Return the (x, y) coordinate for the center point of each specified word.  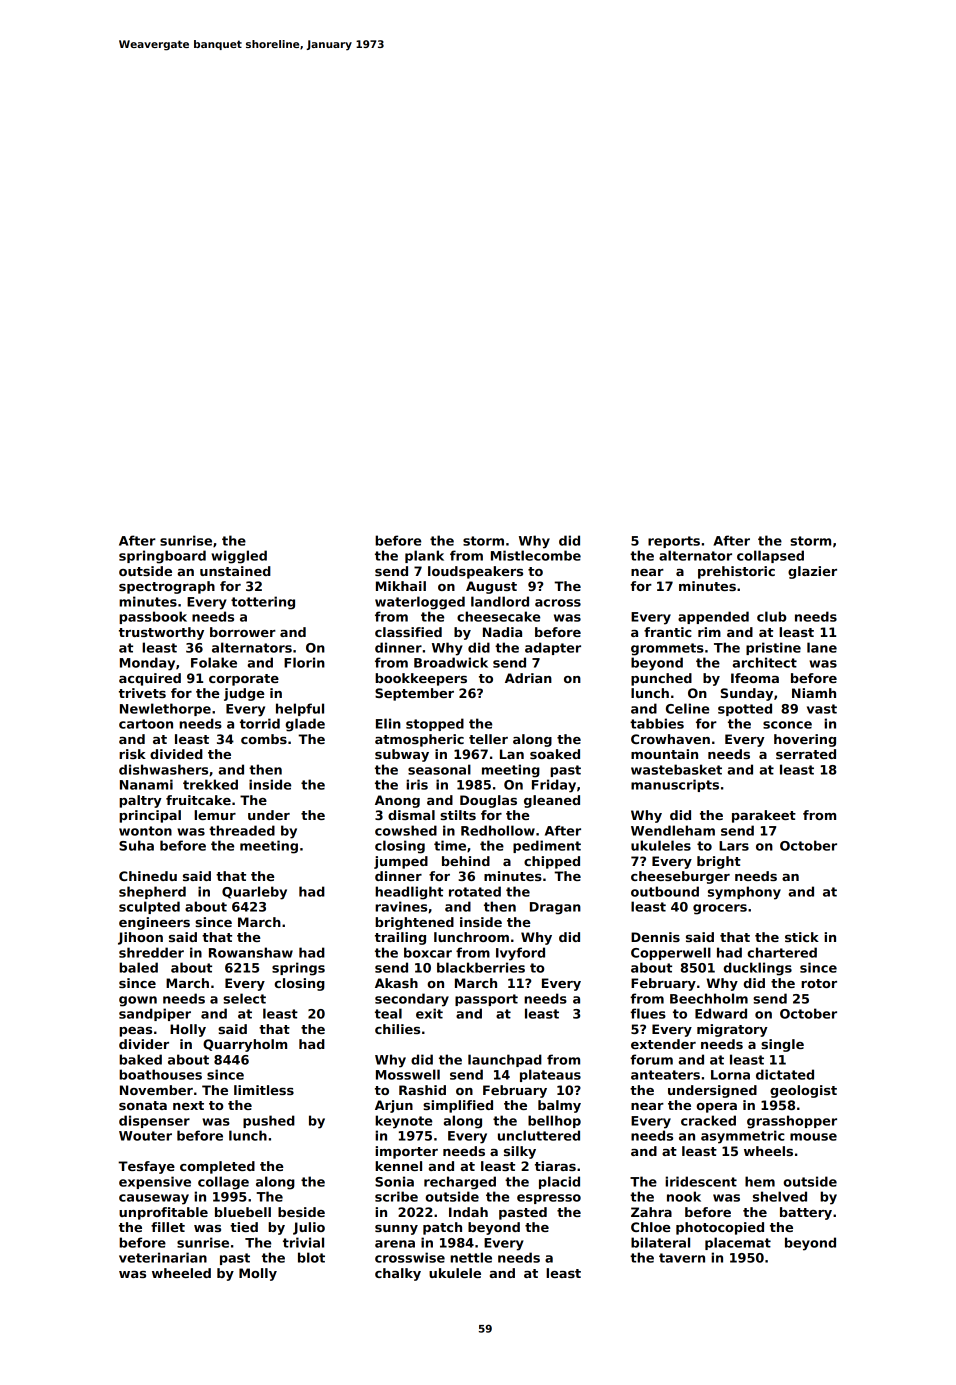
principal (150, 816)
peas (135, 1032)
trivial (303, 1242)
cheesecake (498, 616)
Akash (396, 983)
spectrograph (167, 587)
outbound (665, 891)
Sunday (747, 694)
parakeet (764, 816)
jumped (401, 862)
